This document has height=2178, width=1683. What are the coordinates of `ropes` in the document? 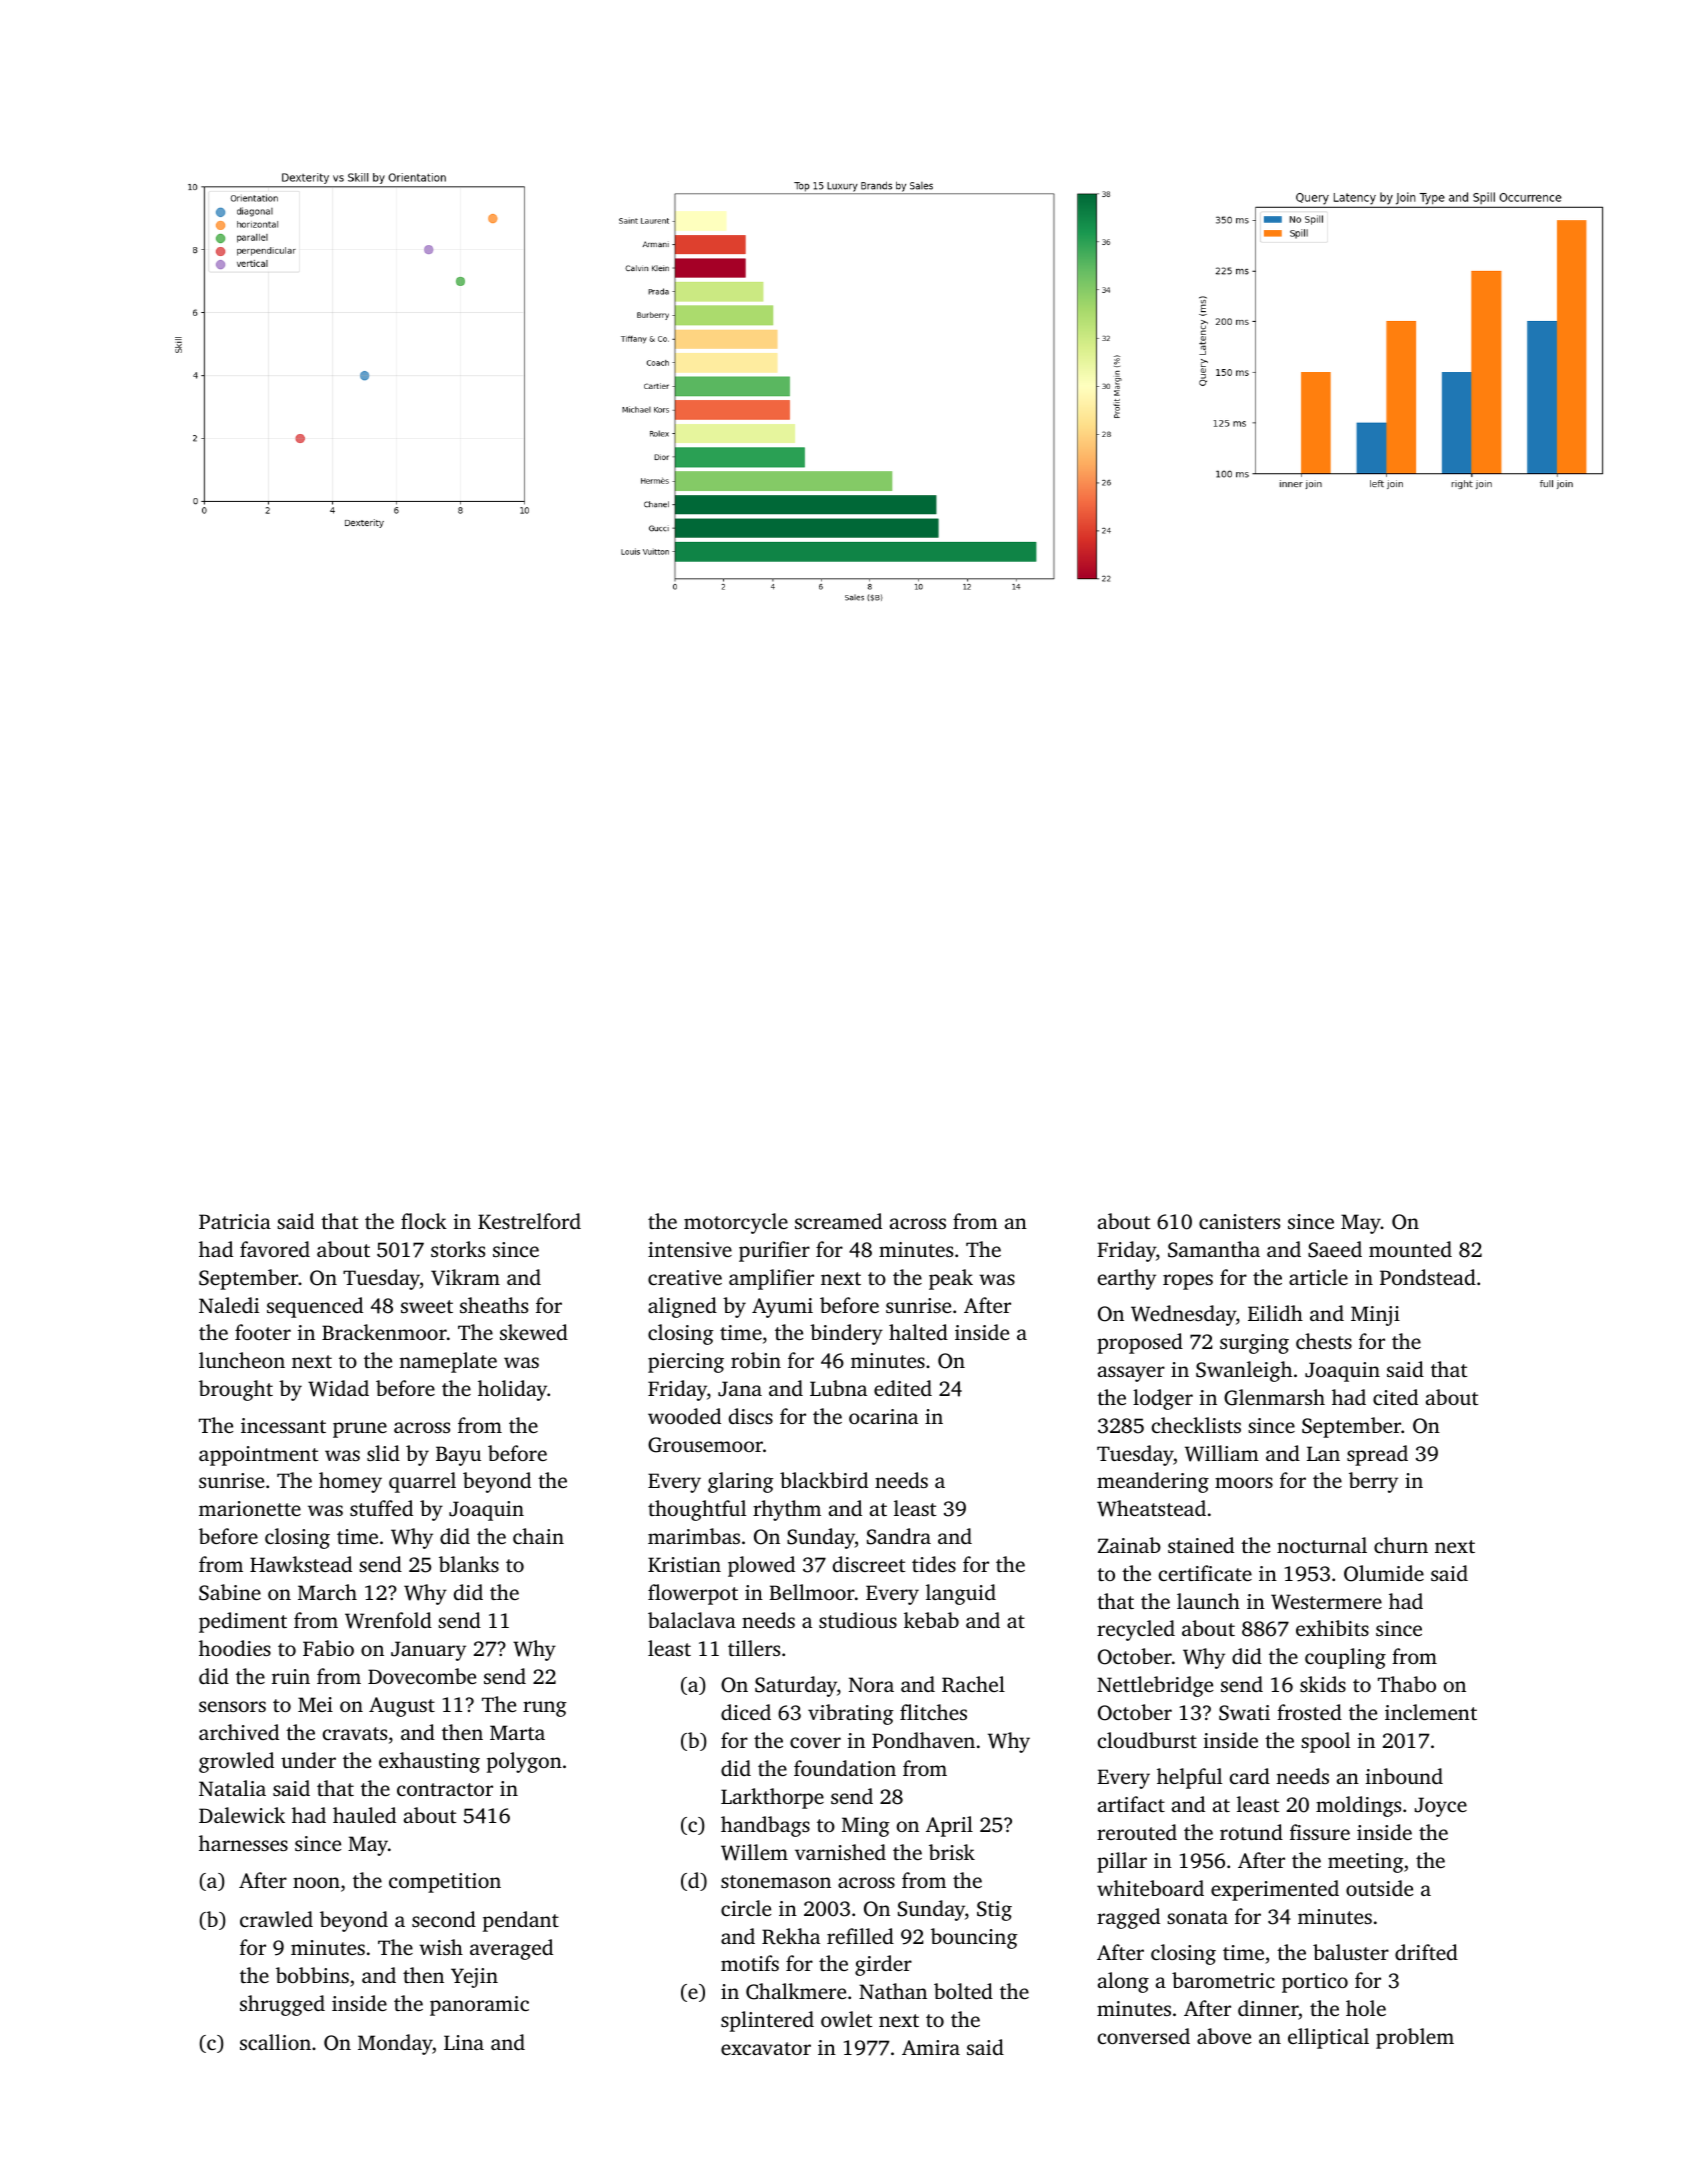 It's located at (1188, 1282).
